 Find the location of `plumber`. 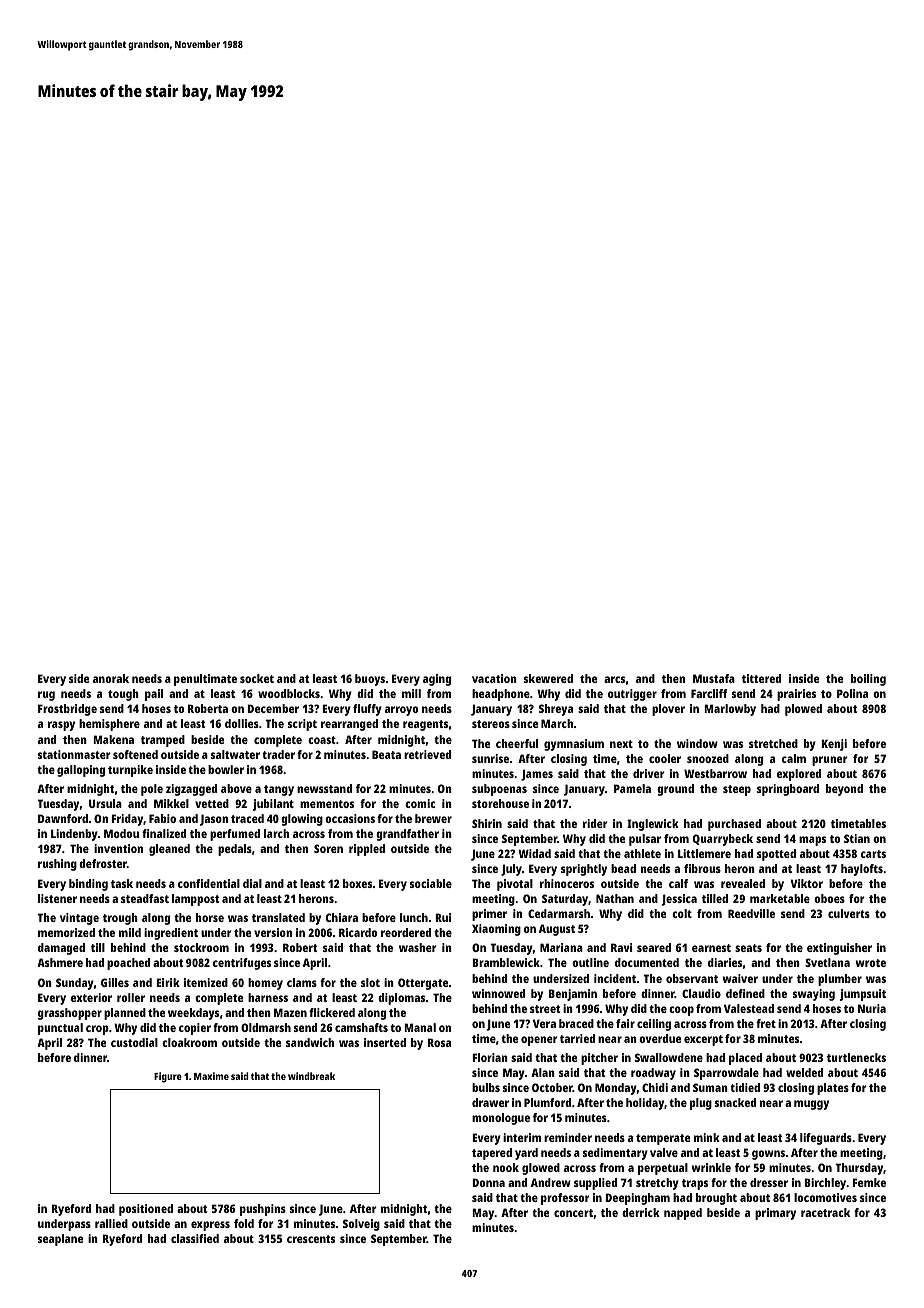

plumber is located at coordinates (840, 980).
